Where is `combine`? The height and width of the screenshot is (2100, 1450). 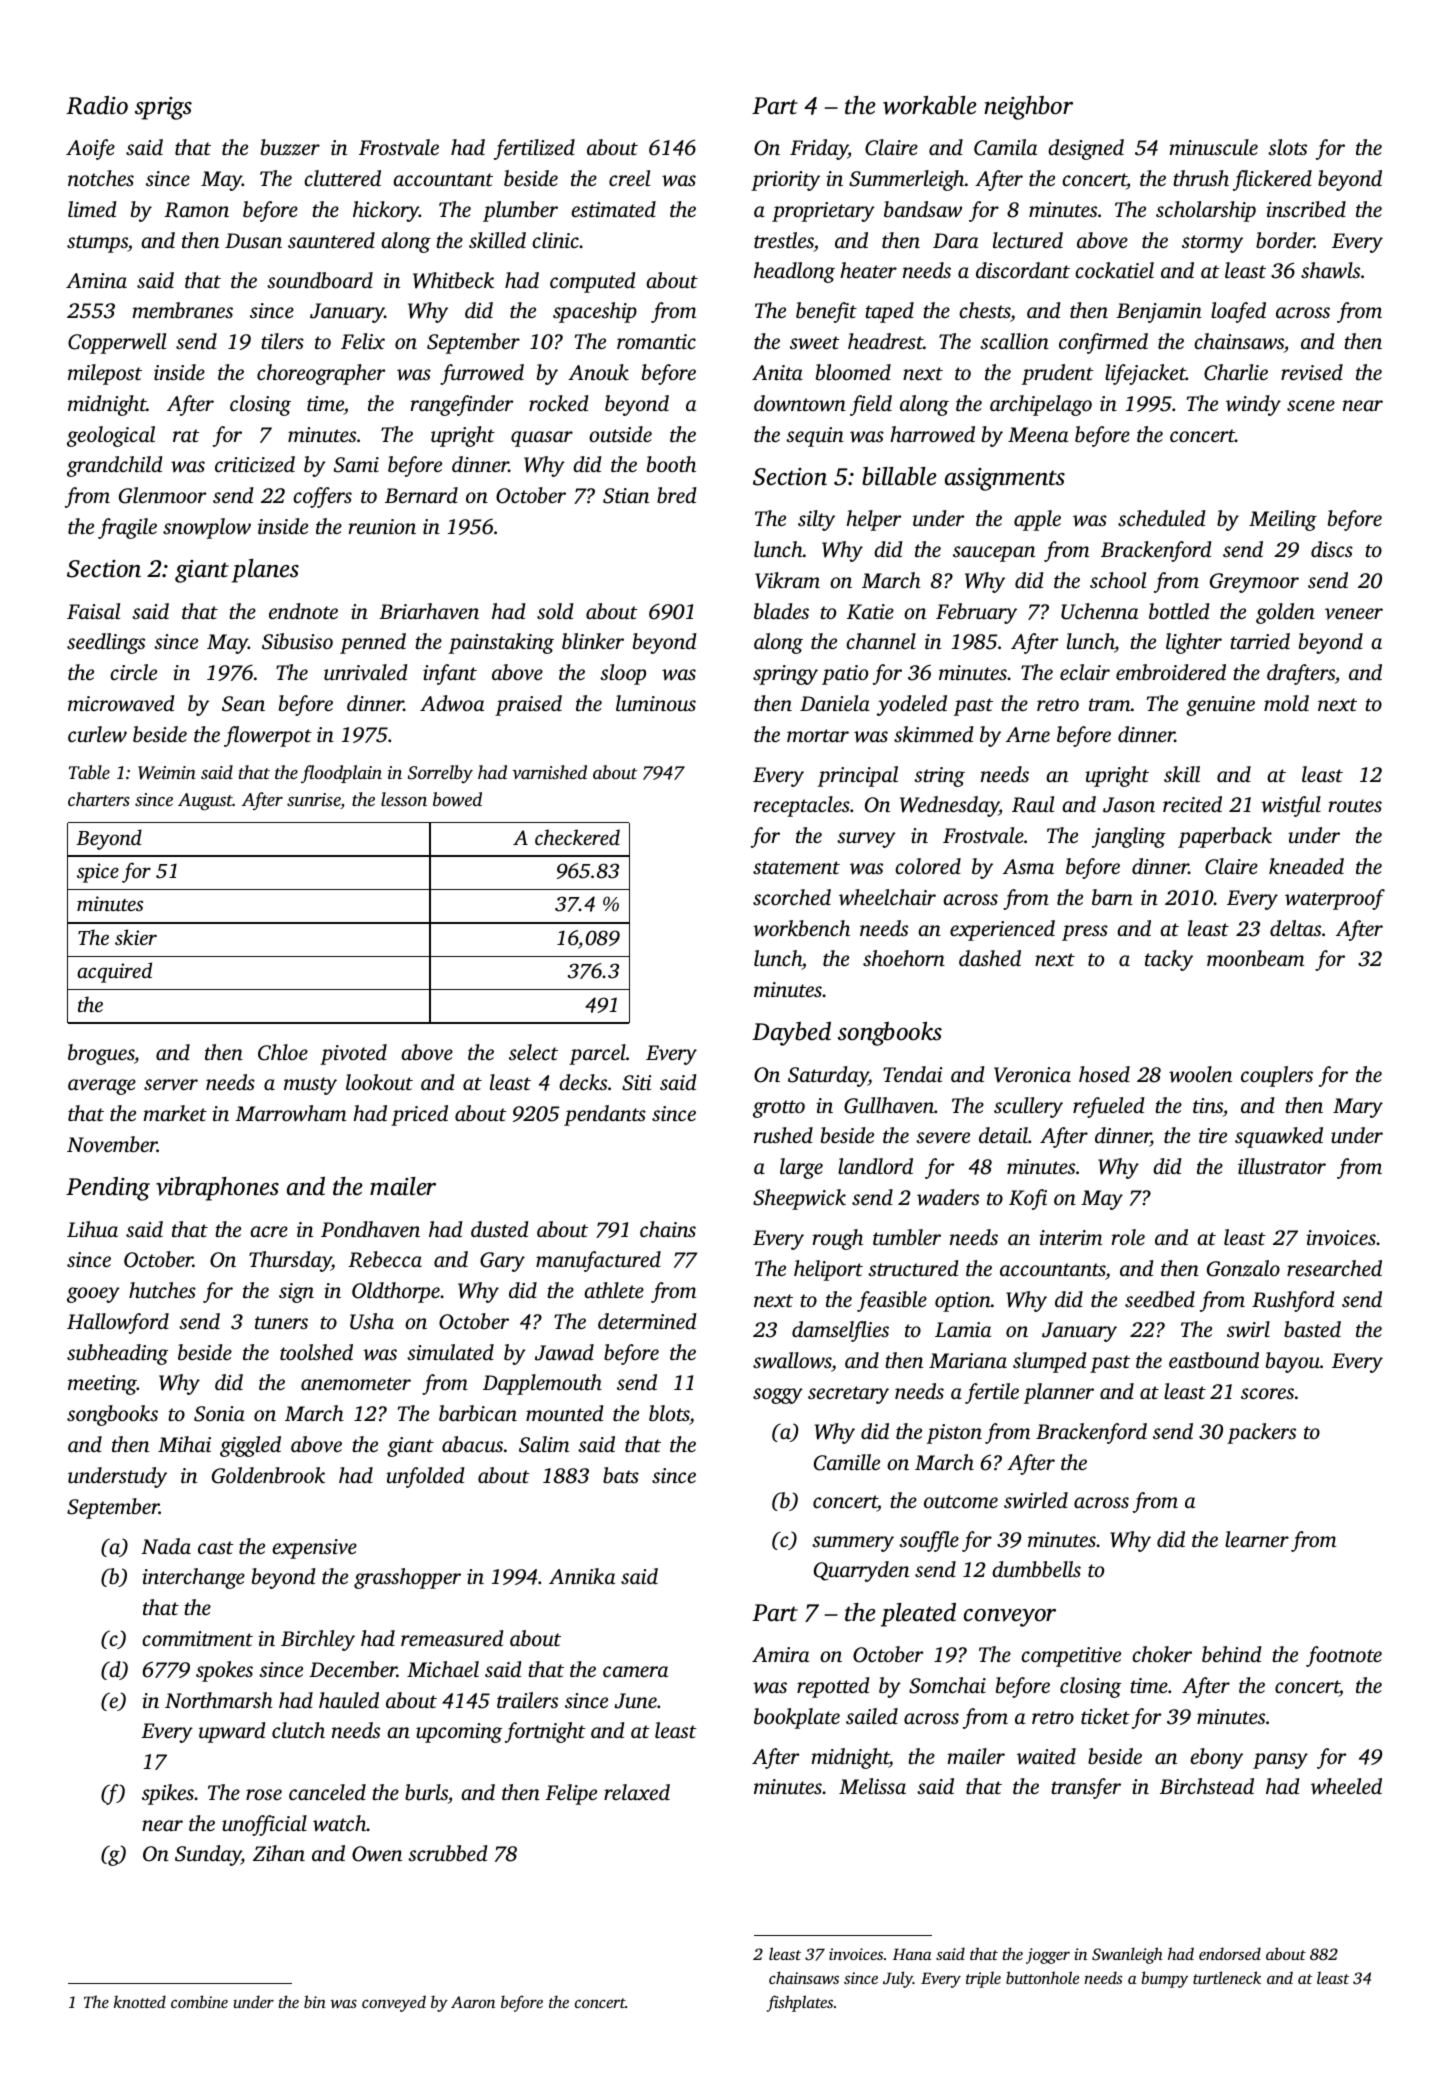
combine is located at coordinates (199, 2001).
